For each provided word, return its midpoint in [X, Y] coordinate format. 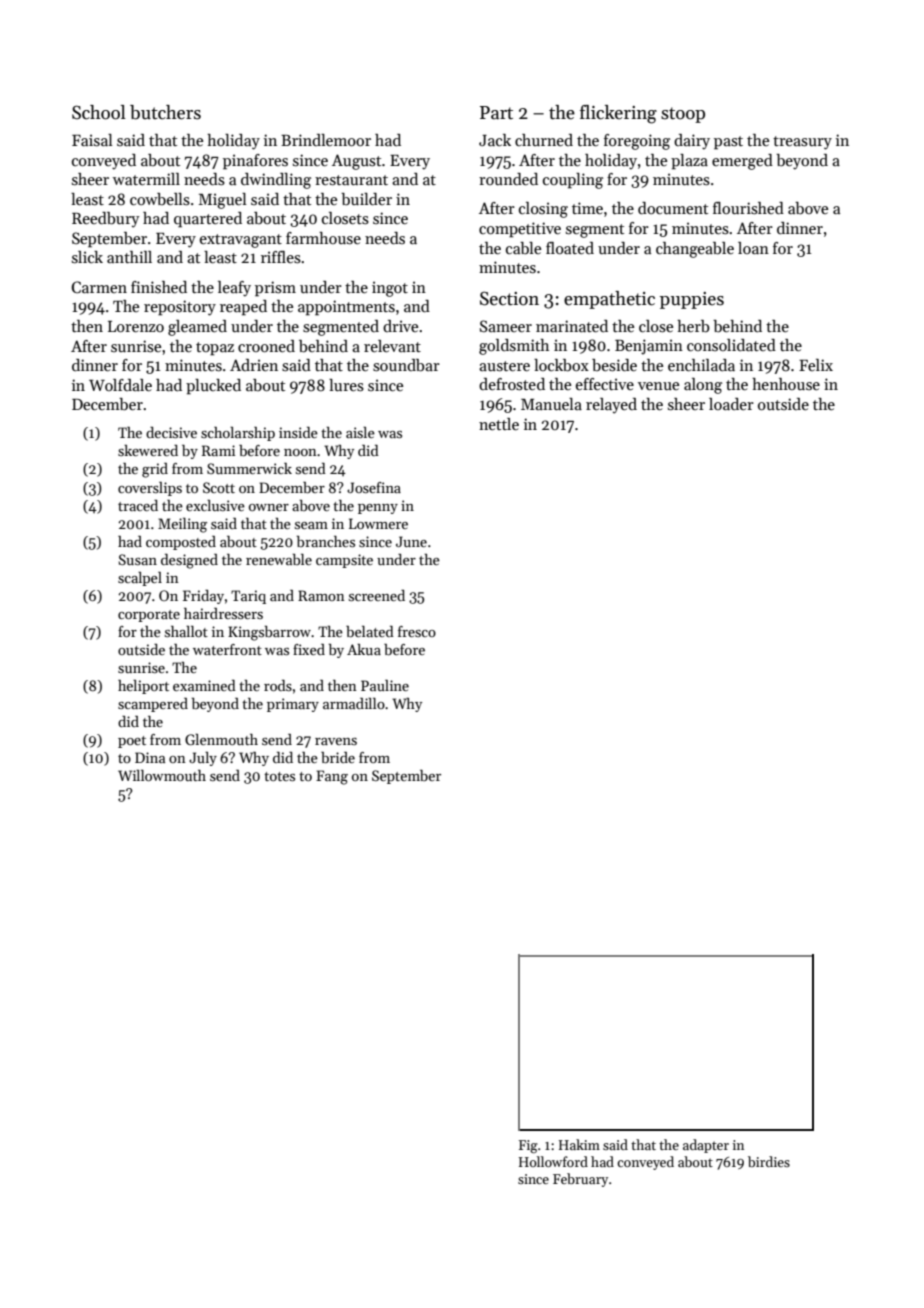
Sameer [506, 326]
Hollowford [553, 1161]
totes [279, 776]
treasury [802, 143]
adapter [706, 1146]
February [580, 1180]
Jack [495, 140]
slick [87, 257]
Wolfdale [120, 385]
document [673, 208]
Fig [528, 1146]
